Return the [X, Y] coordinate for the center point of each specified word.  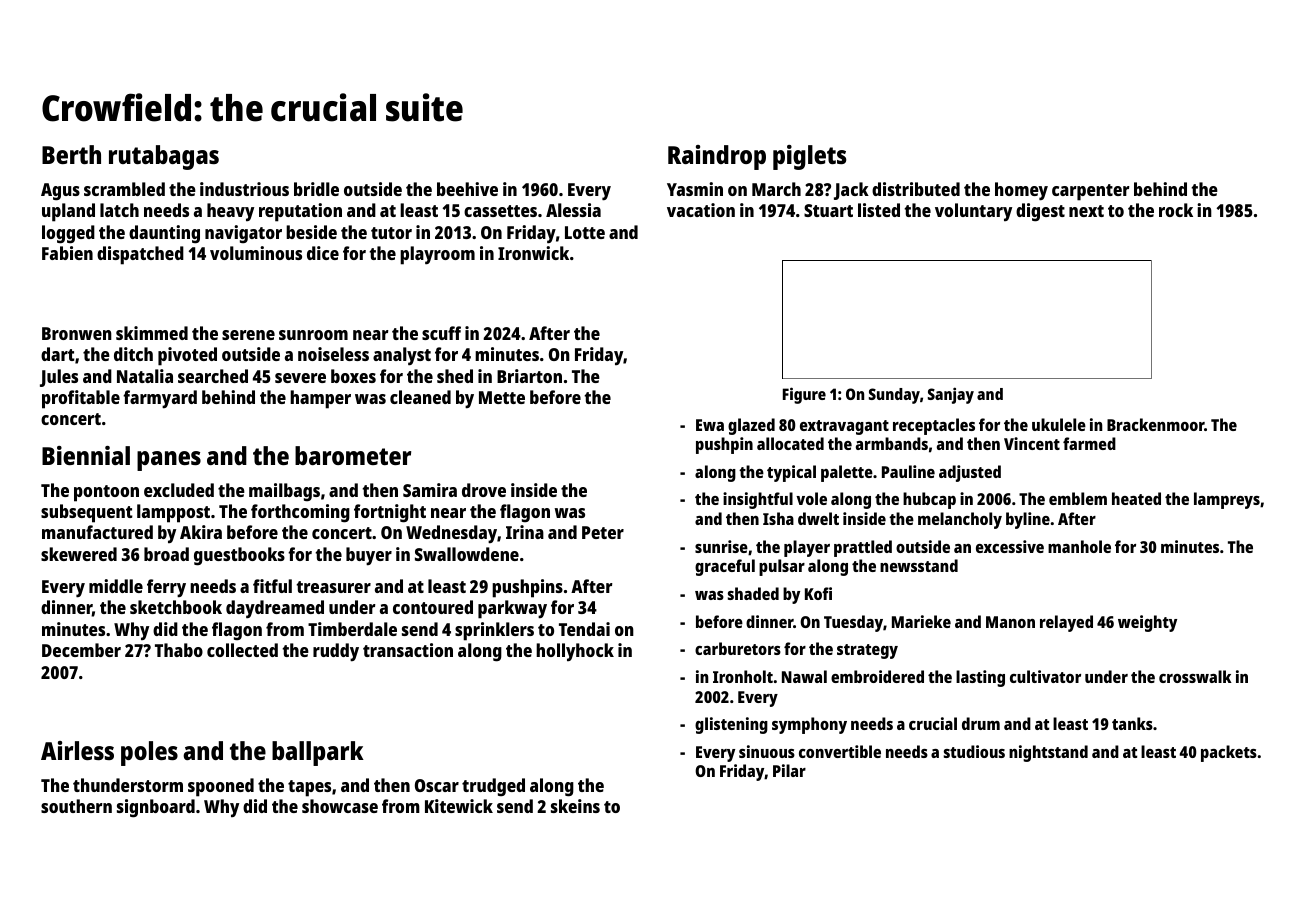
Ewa [710, 425]
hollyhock [575, 652]
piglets [809, 157]
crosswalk [1195, 676]
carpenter [1091, 192]
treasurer [333, 587]
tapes [309, 788]
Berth [71, 154]
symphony [809, 725]
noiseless [333, 354]
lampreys [1227, 500]
